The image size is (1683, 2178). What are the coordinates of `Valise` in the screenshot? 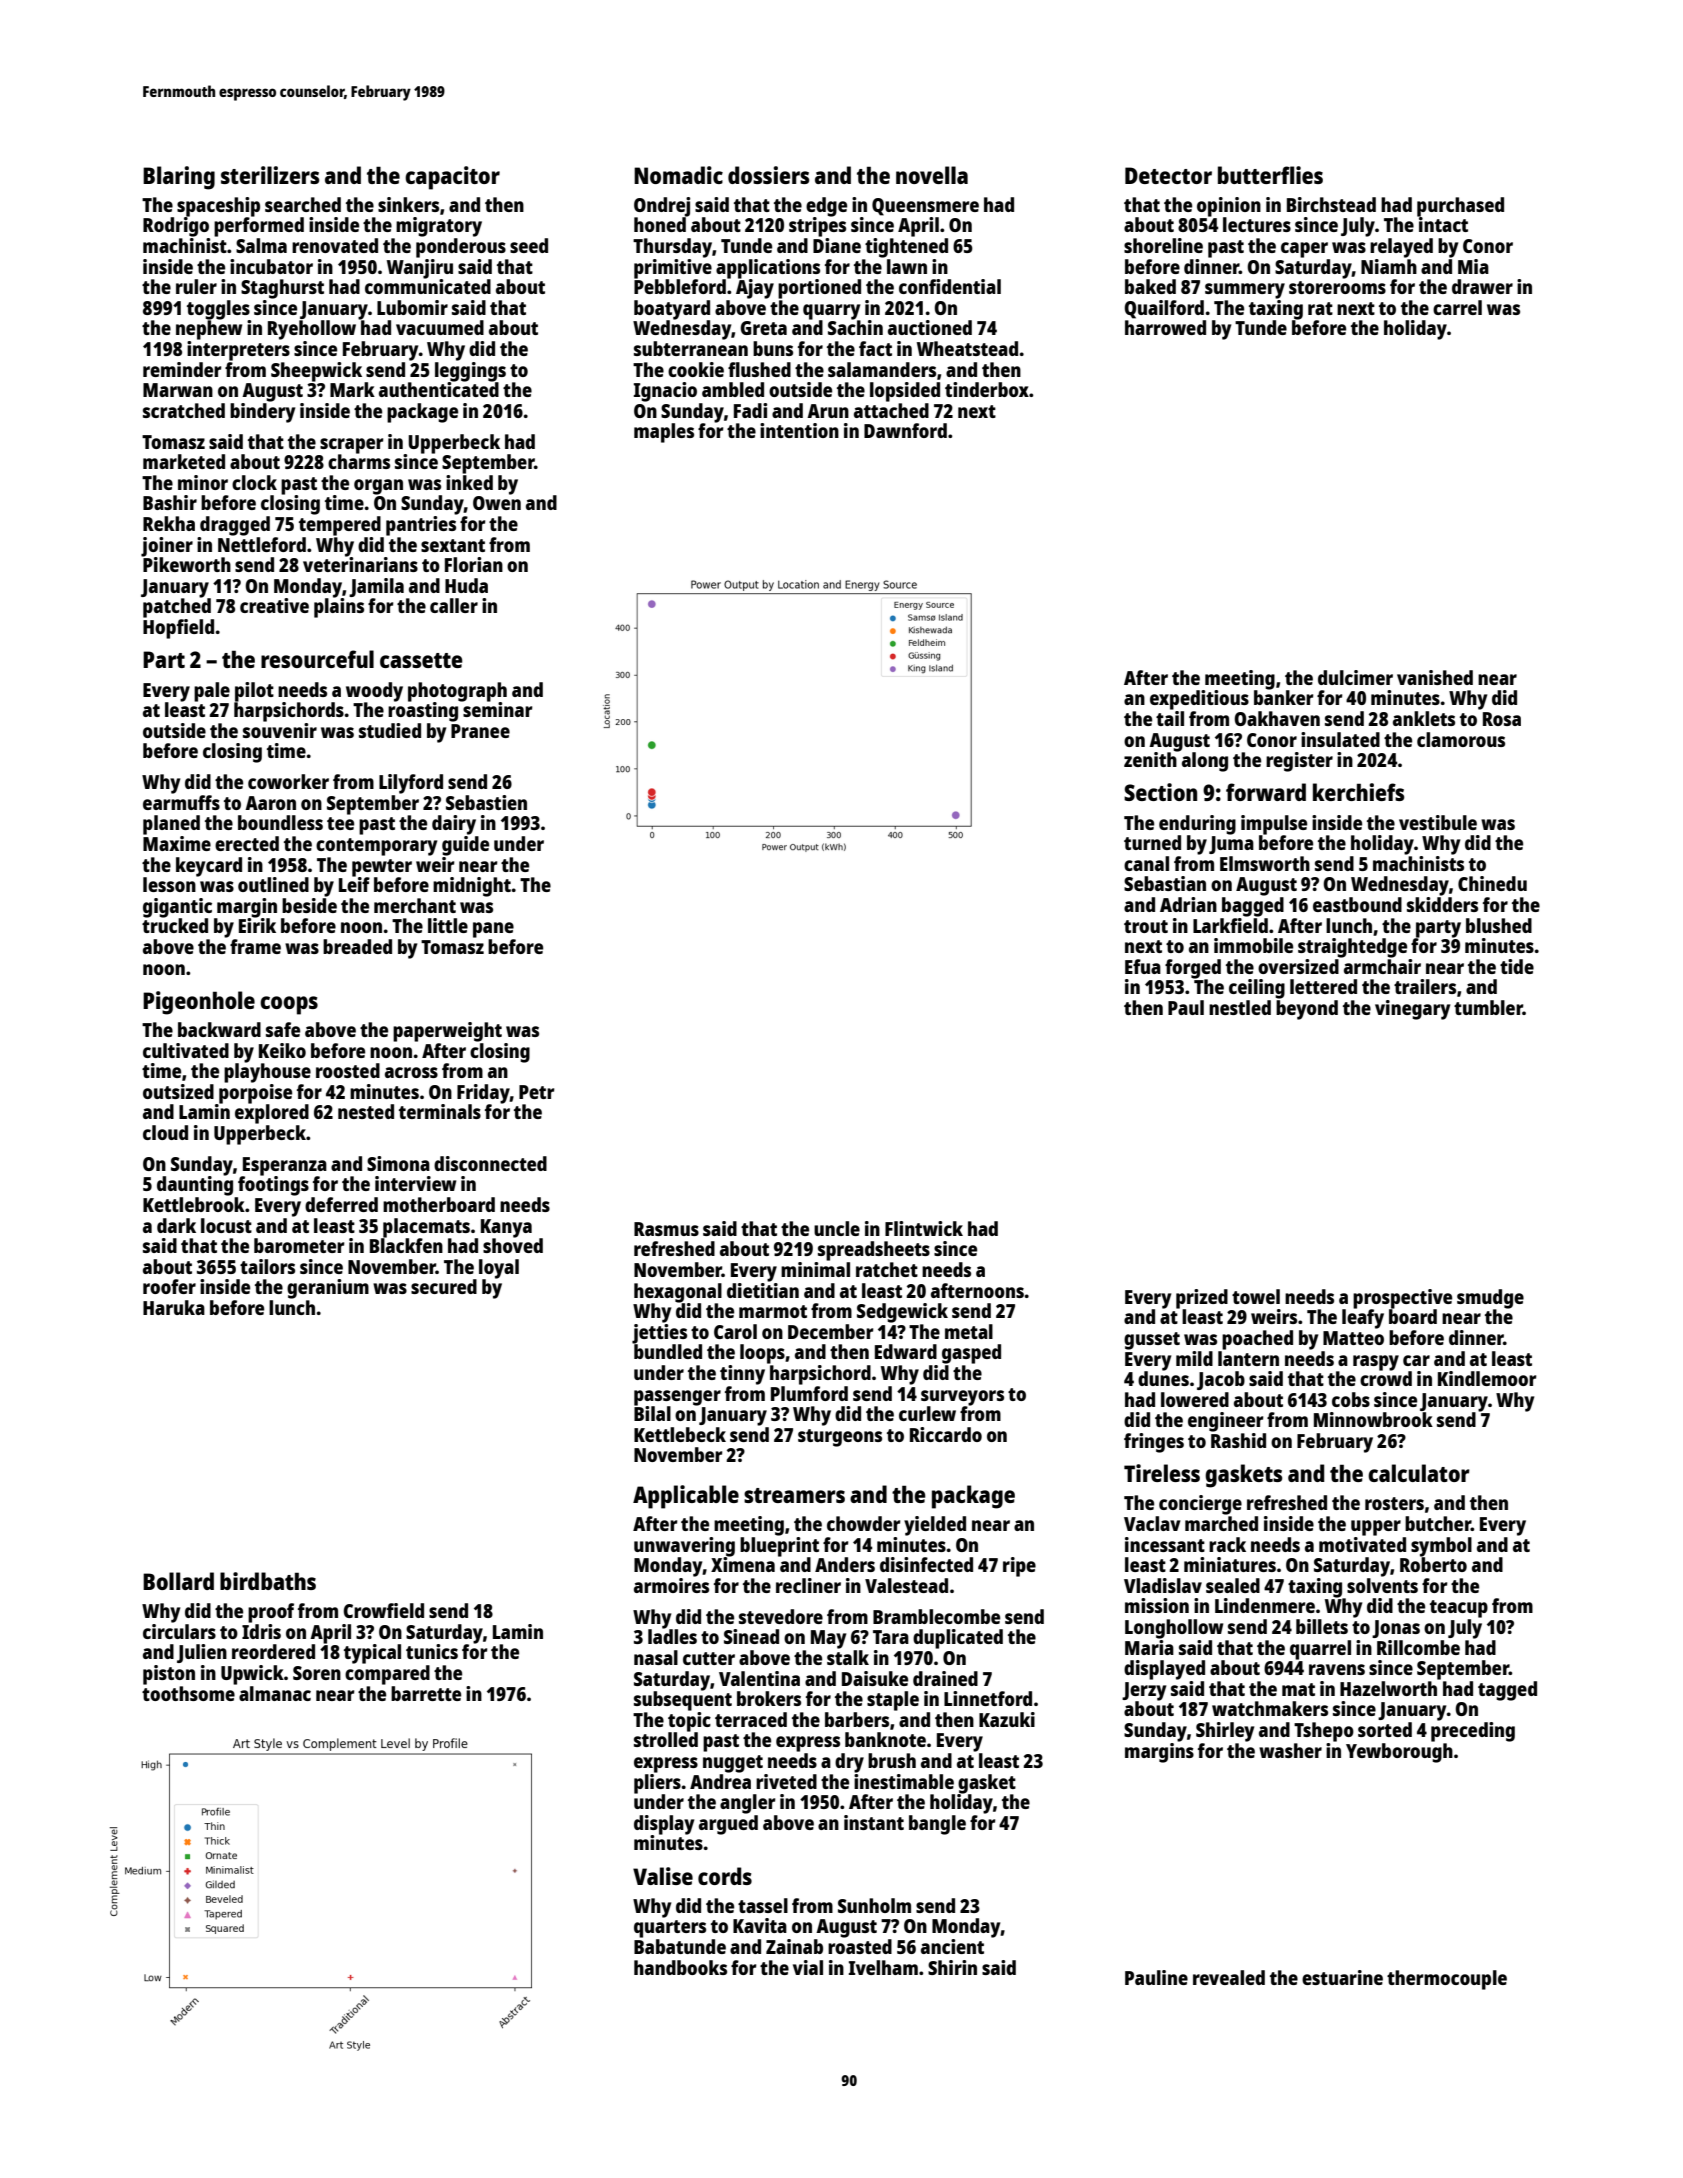 It's located at (663, 1876).
